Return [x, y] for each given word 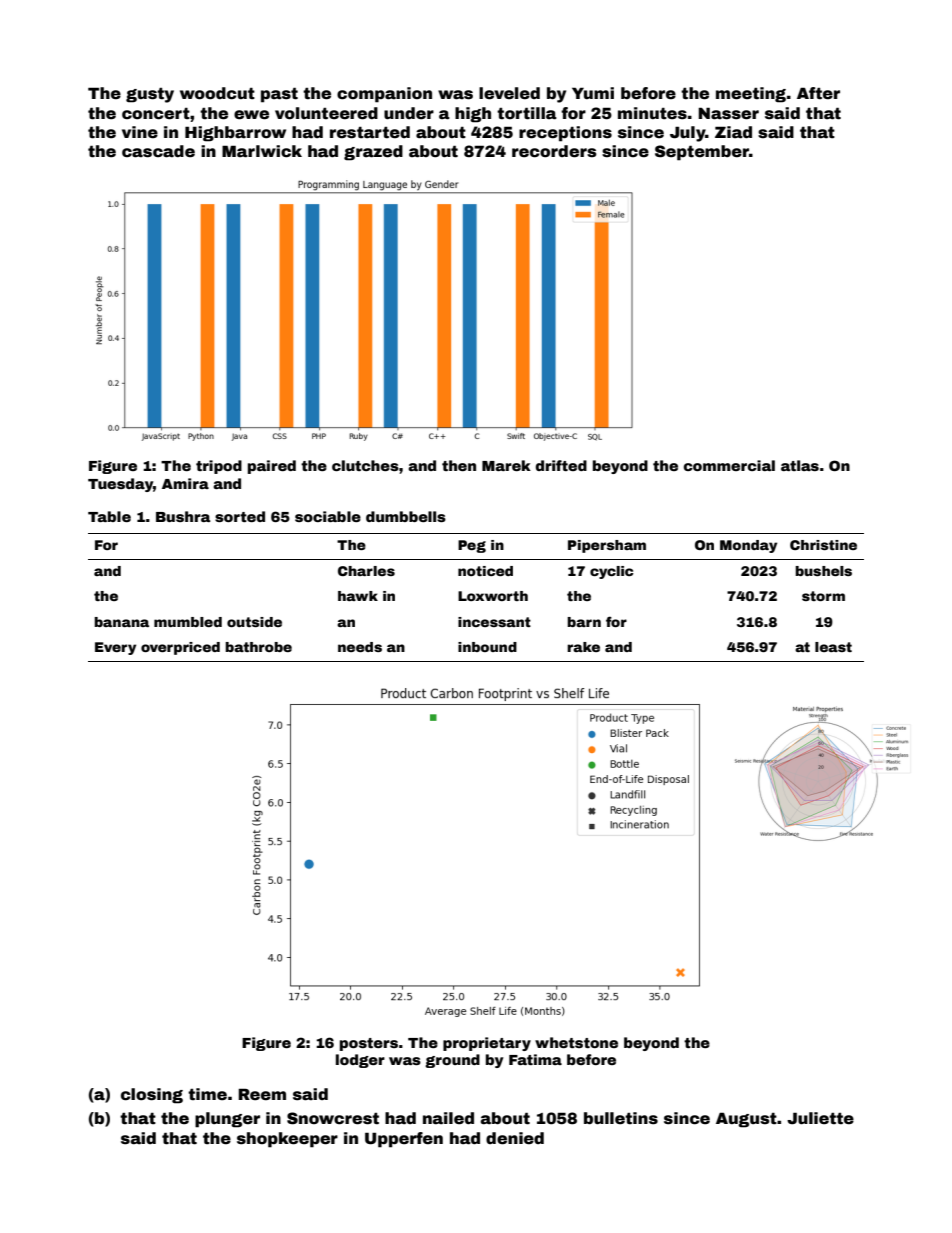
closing [152, 1096]
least [833, 647]
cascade [158, 151]
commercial [729, 465]
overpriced [180, 648]
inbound [487, 647]
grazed [373, 153]
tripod [219, 467]
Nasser [728, 113]
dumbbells [406, 516]
